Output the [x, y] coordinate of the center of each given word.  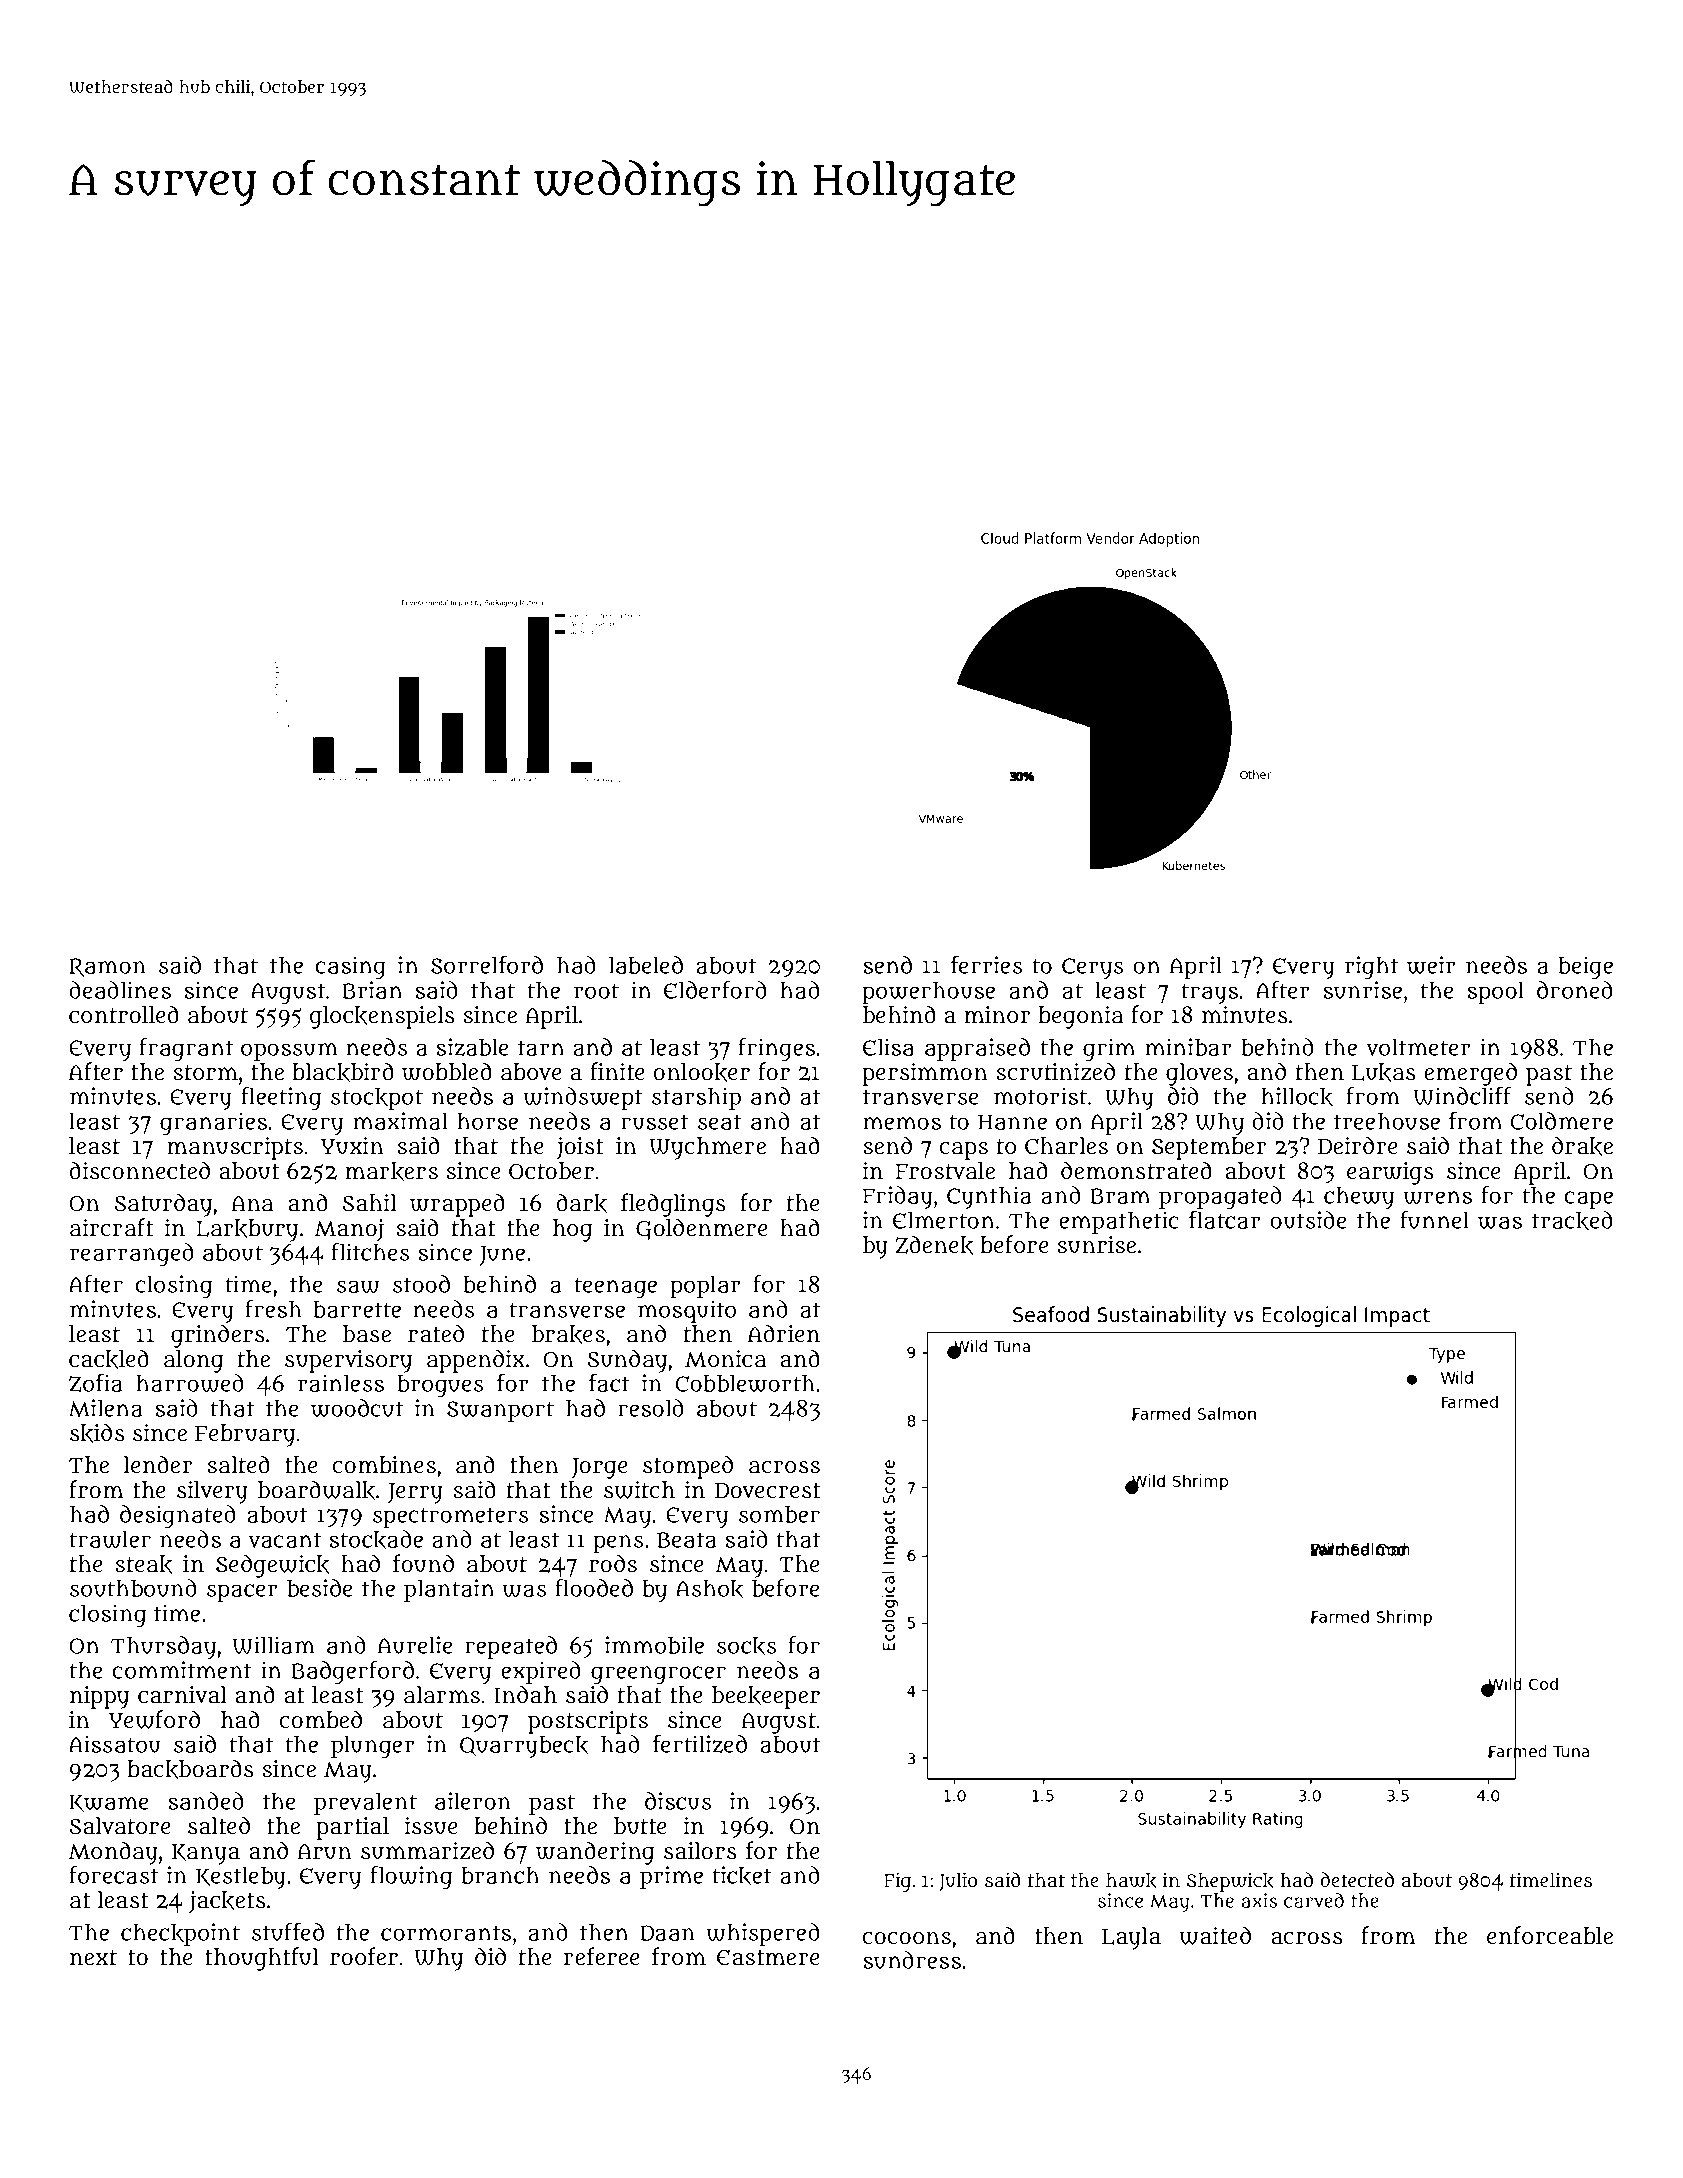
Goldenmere [702, 1229]
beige [1585, 967]
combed [321, 1719]
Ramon [107, 967]
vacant [285, 1540]
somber [779, 1514]
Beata [687, 1540]
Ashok [709, 1589]
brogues [440, 1386]
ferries [987, 965]
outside [1308, 1220]
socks [747, 1646]
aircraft [111, 1227]
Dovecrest [767, 1491]
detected [1357, 1879]
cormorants [446, 1933]
